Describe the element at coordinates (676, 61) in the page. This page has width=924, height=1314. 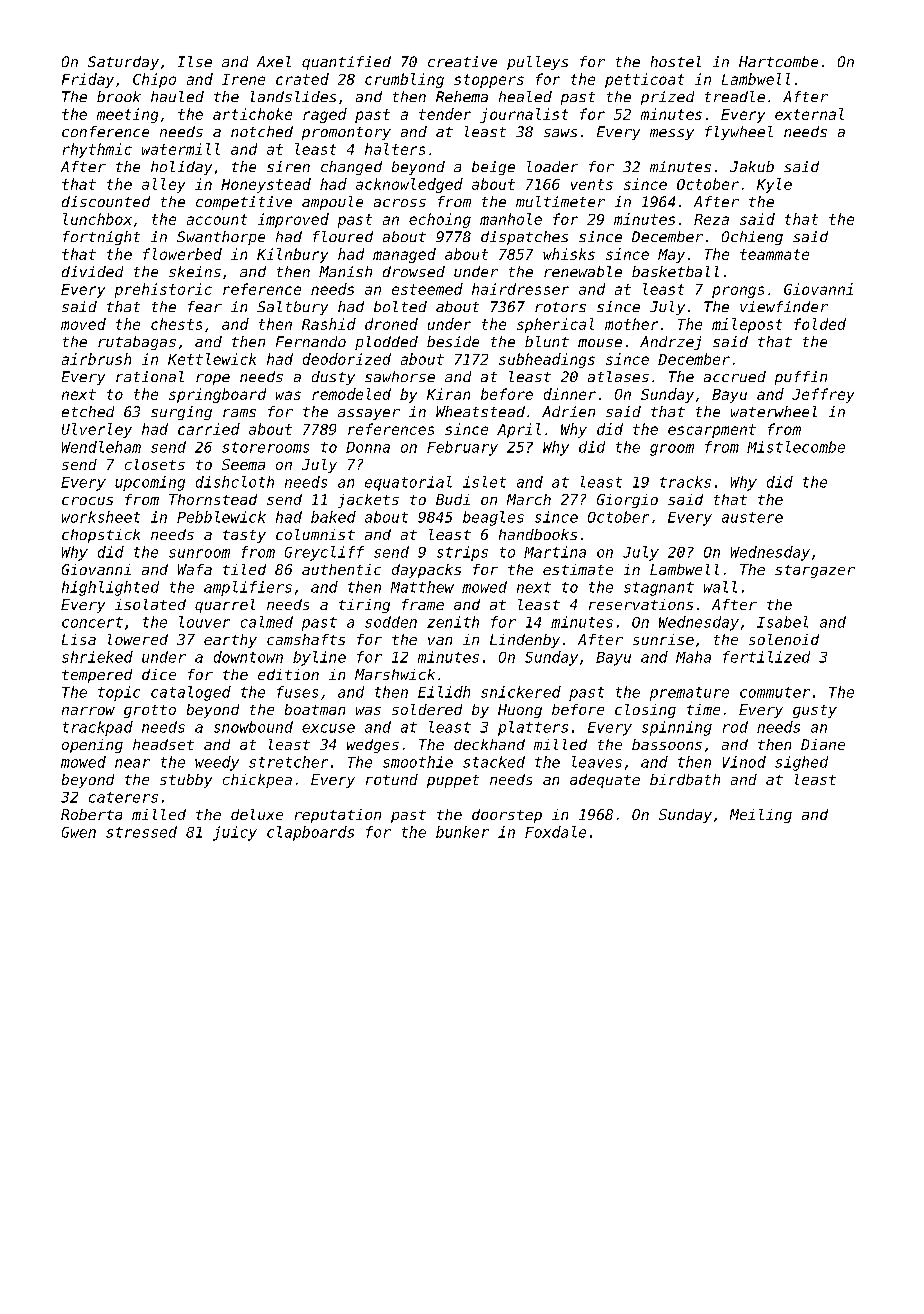
I see `hostel` at that location.
